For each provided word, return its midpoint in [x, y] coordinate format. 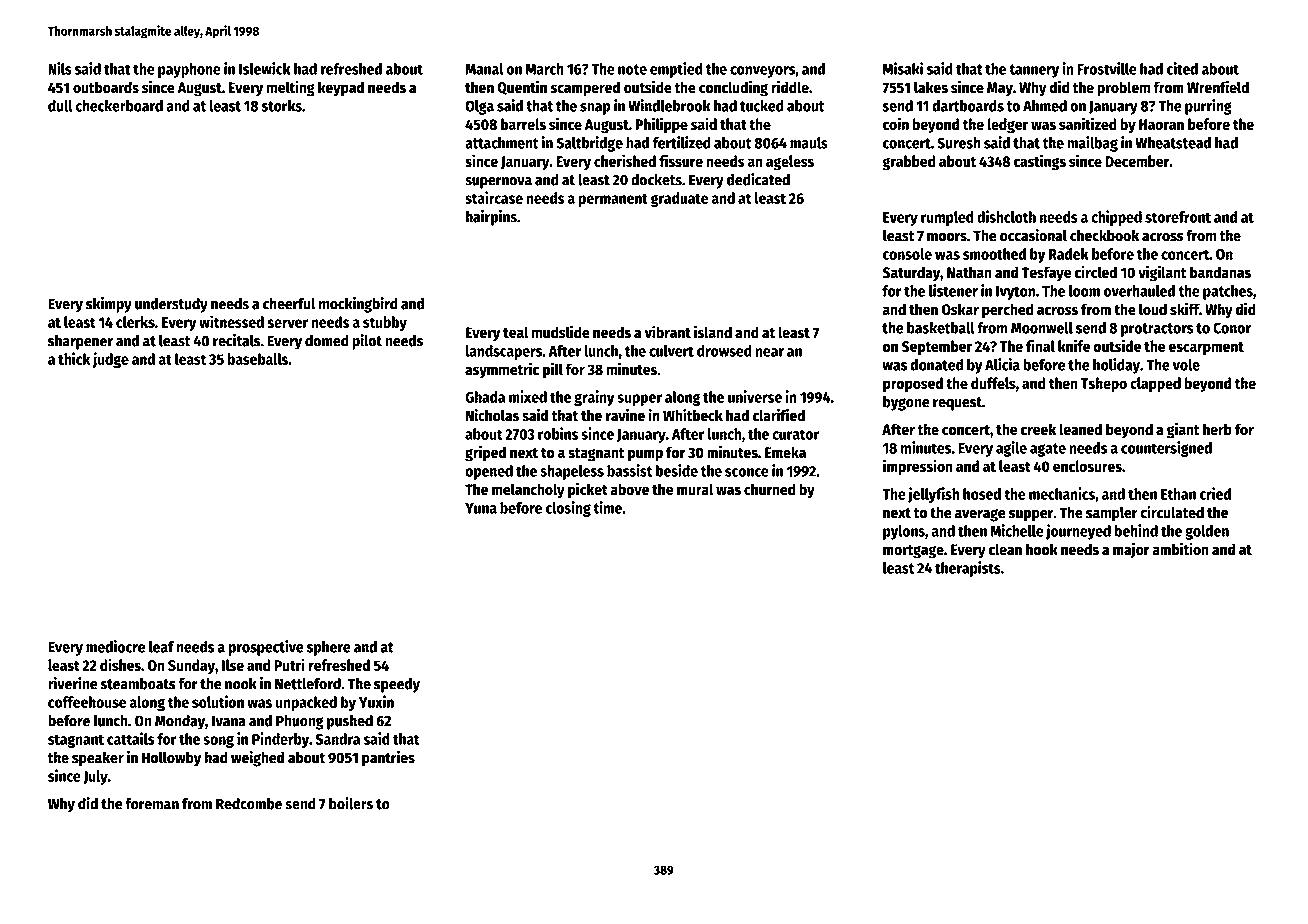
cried [1215, 493]
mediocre [115, 646]
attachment [502, 143]
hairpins [491, 218]
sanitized [1088, 123]
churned [770, 489]
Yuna [481, 508]
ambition [1180, 549]
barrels [523, 124]
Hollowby [171, 759]
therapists [968, 569]
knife [1074, 345]
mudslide [561, 332]
